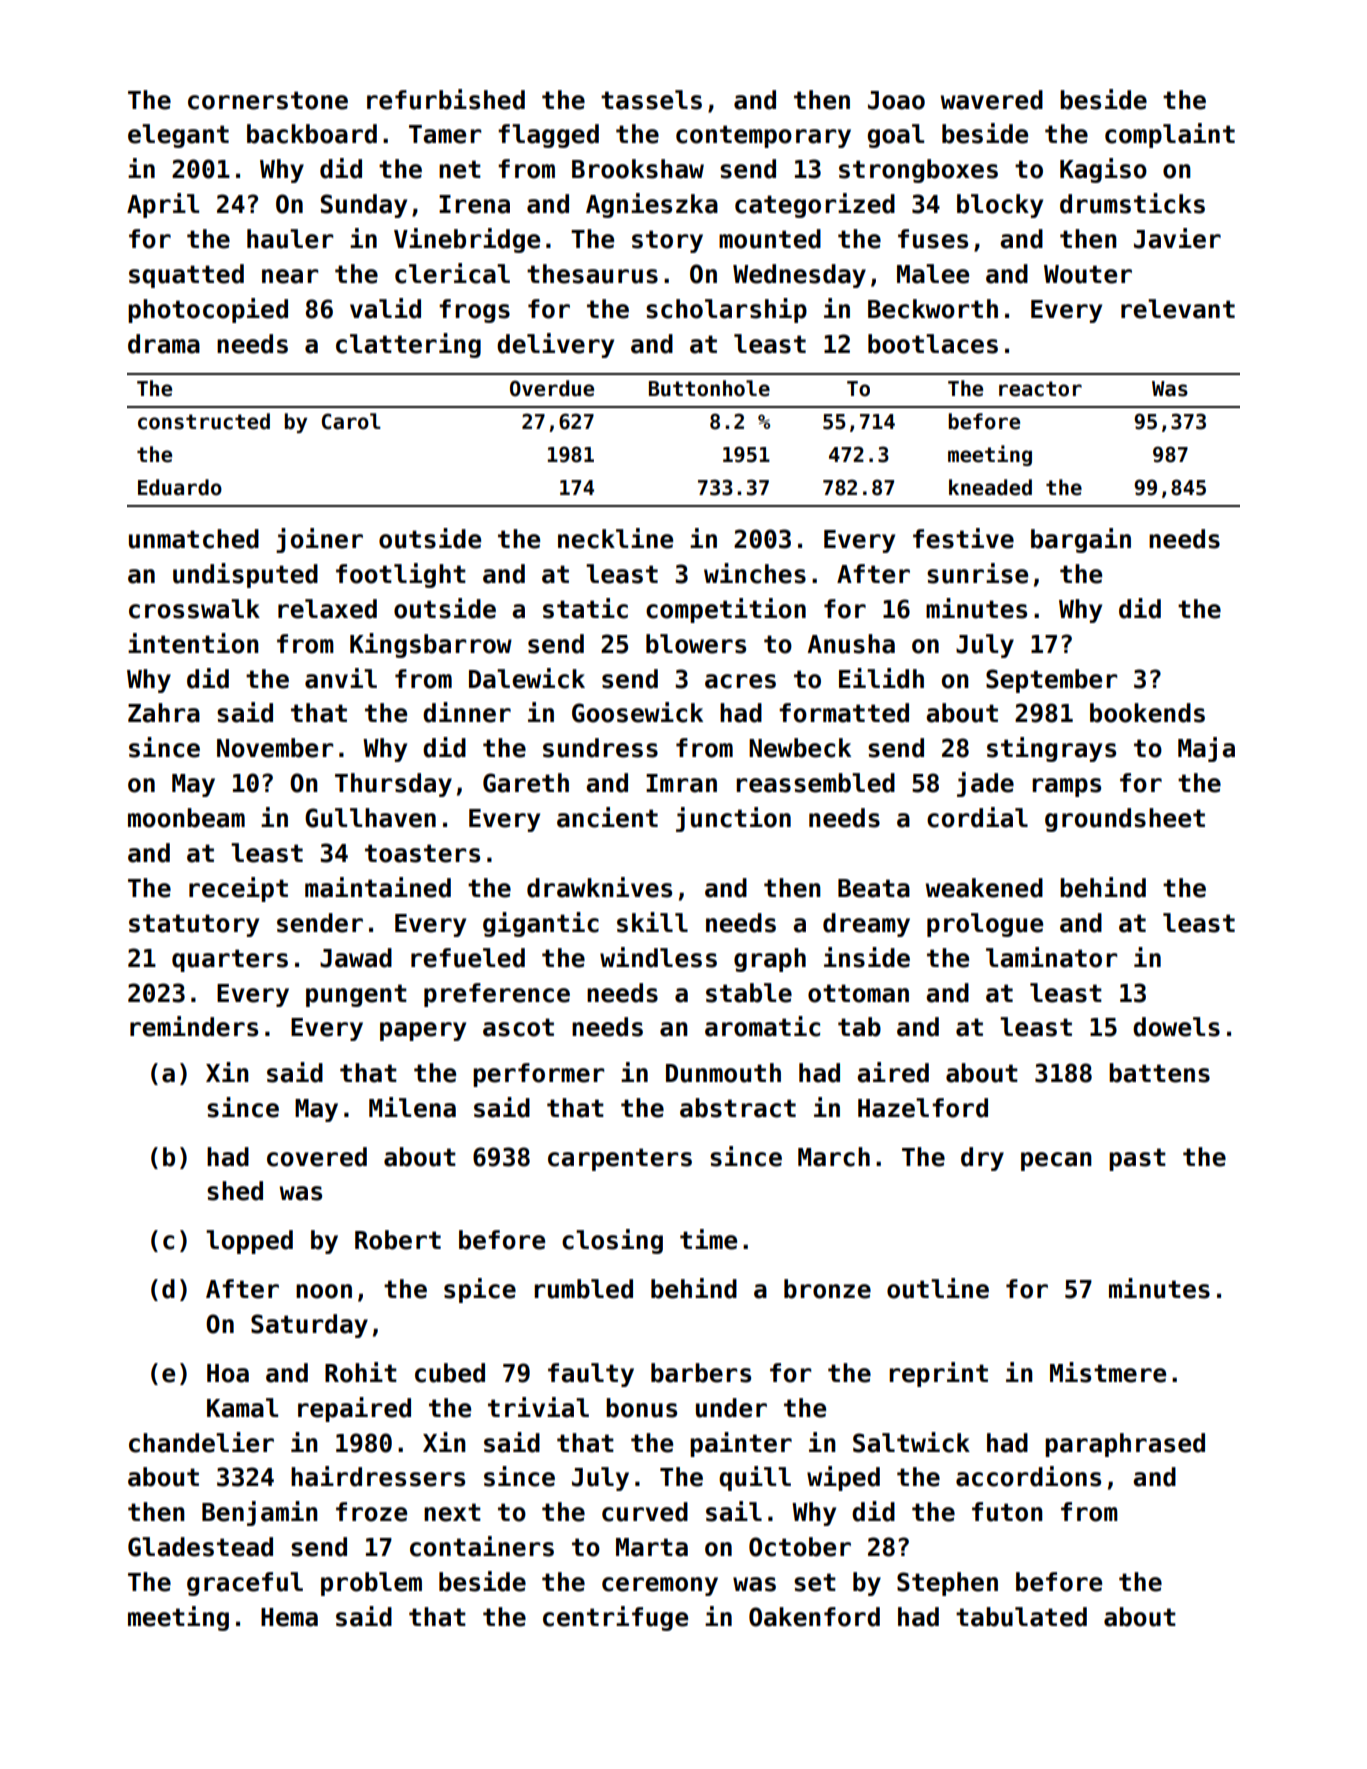 The height and width of the screenshot is (1769, 1367). I want to click on groundsheet, so click(1125, 820).
